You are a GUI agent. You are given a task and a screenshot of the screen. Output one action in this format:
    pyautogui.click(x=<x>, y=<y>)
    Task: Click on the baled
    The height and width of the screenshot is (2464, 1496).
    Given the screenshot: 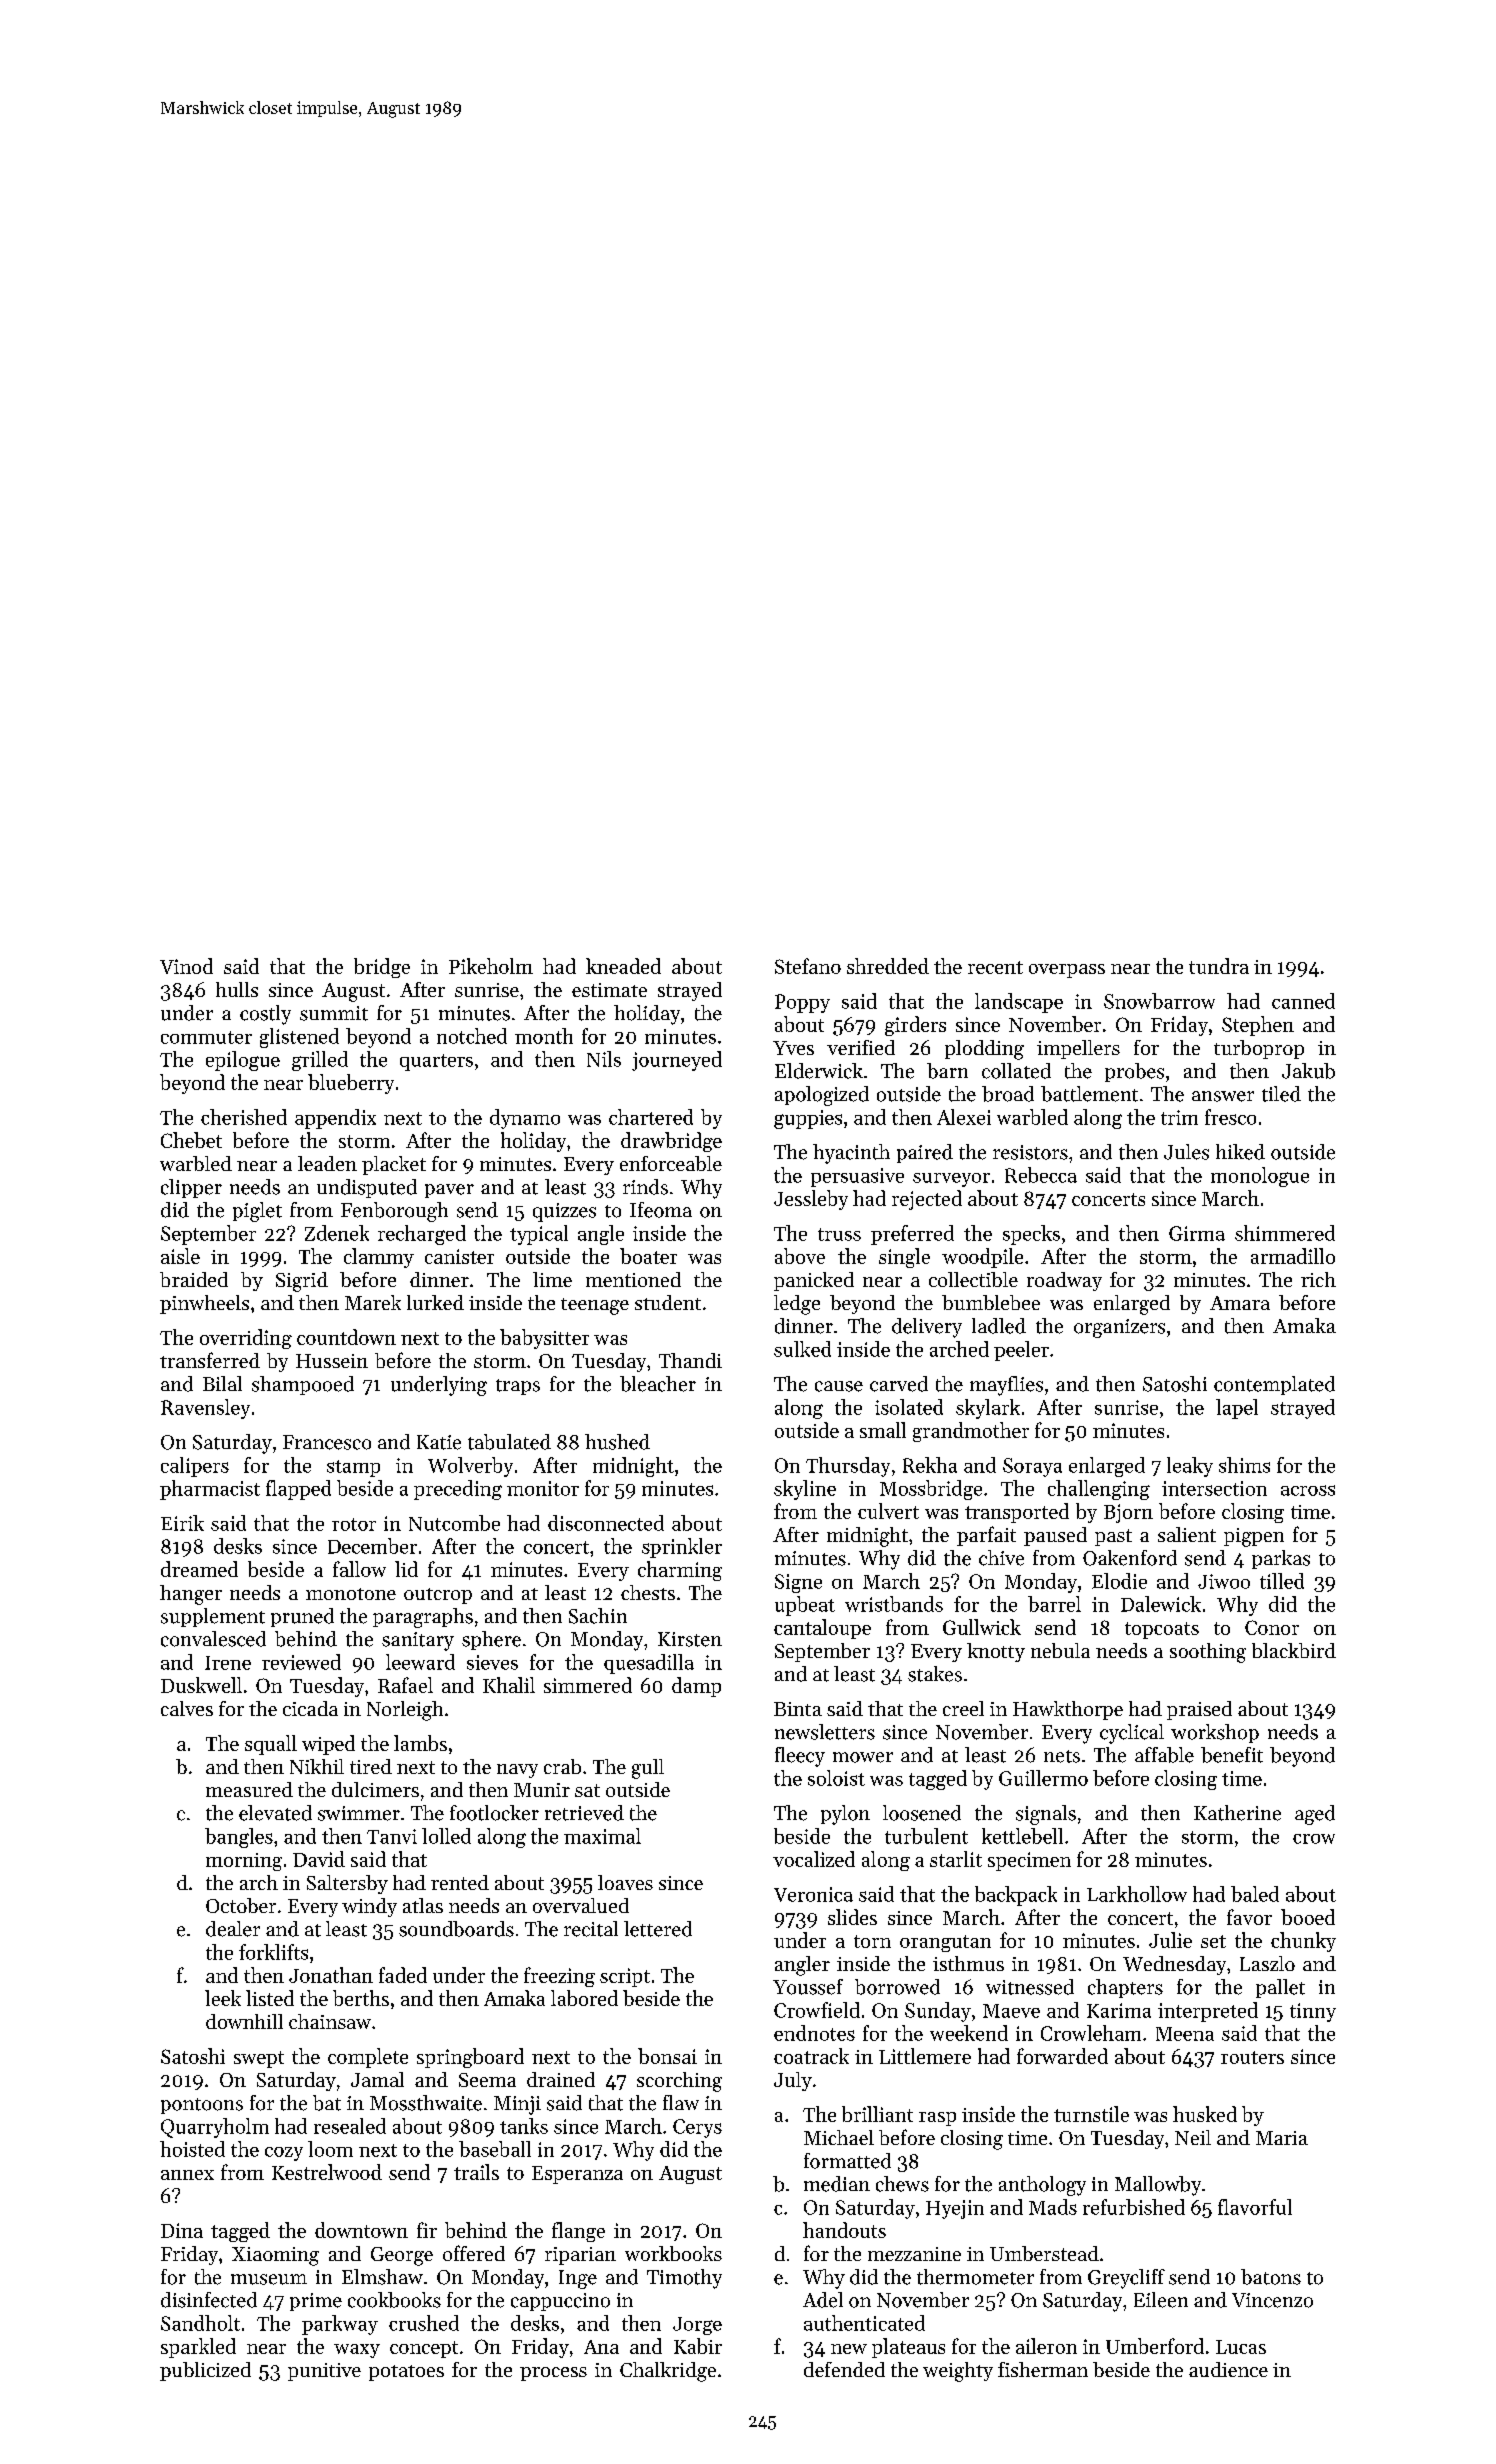 What is the action you would take?
    pyautogui.click(x=1255, y=1894)
